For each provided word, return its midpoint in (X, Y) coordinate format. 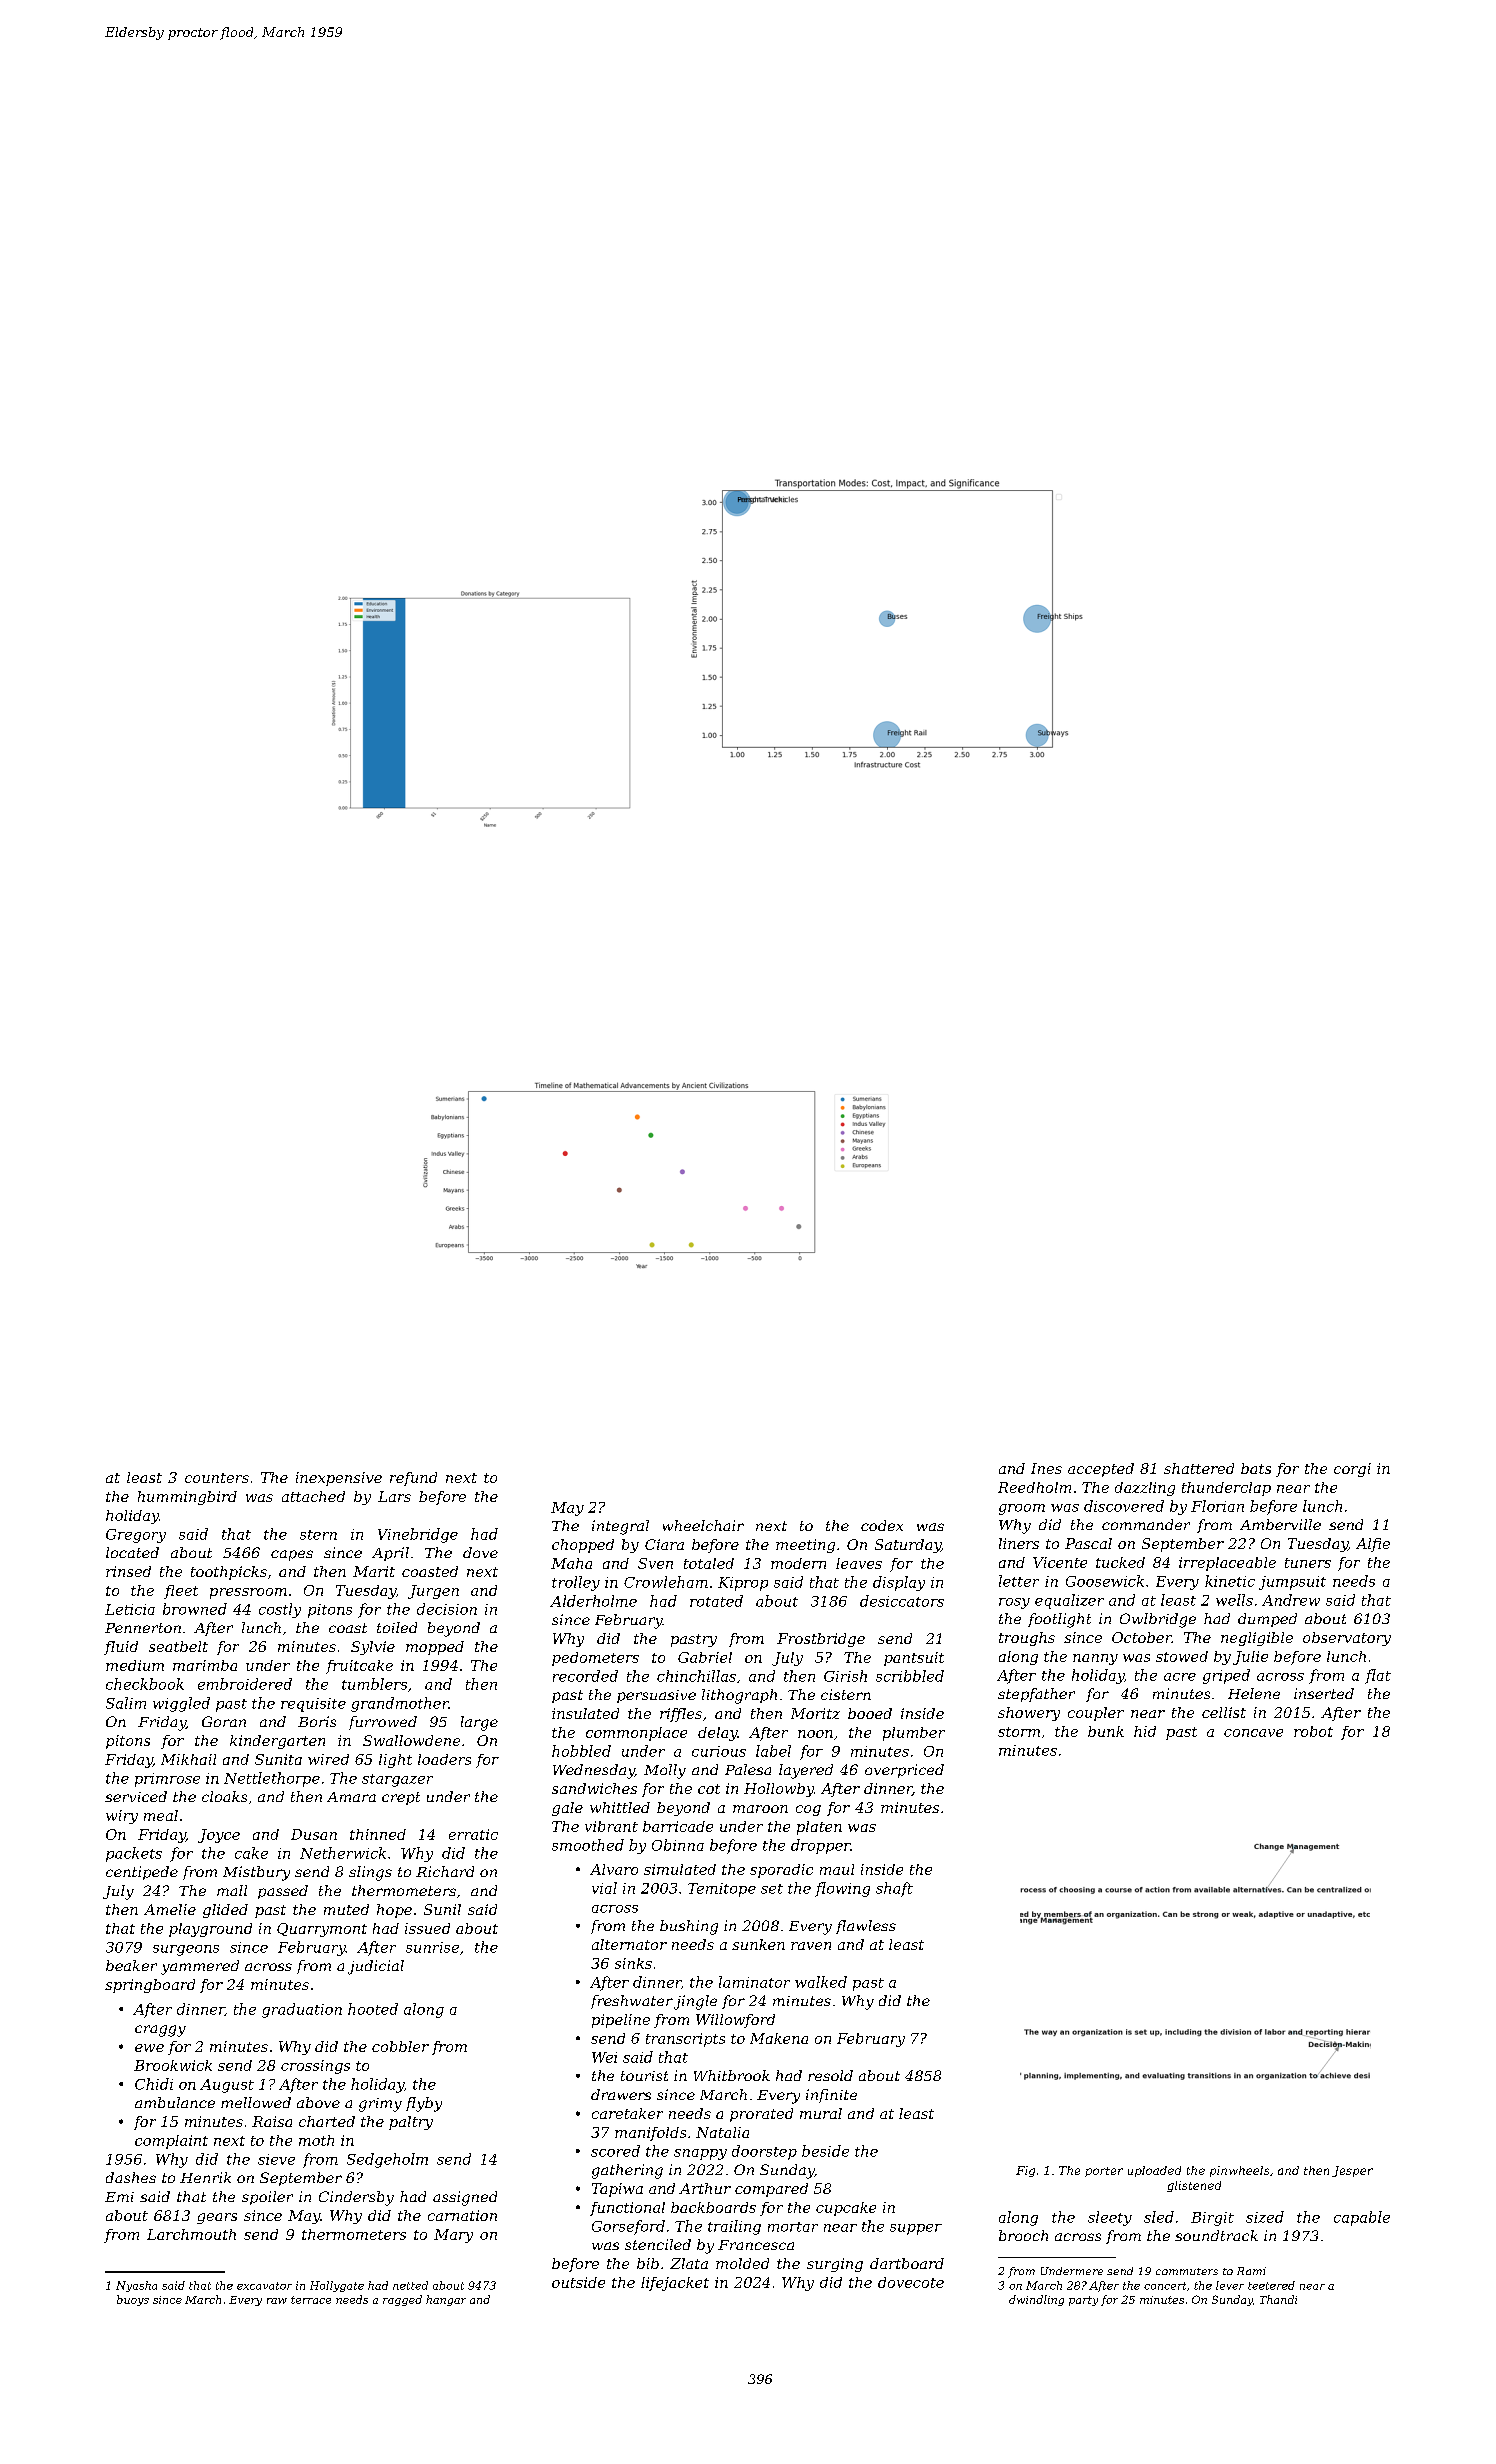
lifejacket (675, 2284)
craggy (160, 2031)
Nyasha (136, 2286)
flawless (866, 1927)
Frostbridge (821, 1640)
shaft (894, 1889)
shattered (1199, 1468)
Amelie (170, 1909)
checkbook (145, 1684)
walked (821, 1982)
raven (811, 1946)
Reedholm (1034, 1487)
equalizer (1069, 1601)
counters (217, 1478)
